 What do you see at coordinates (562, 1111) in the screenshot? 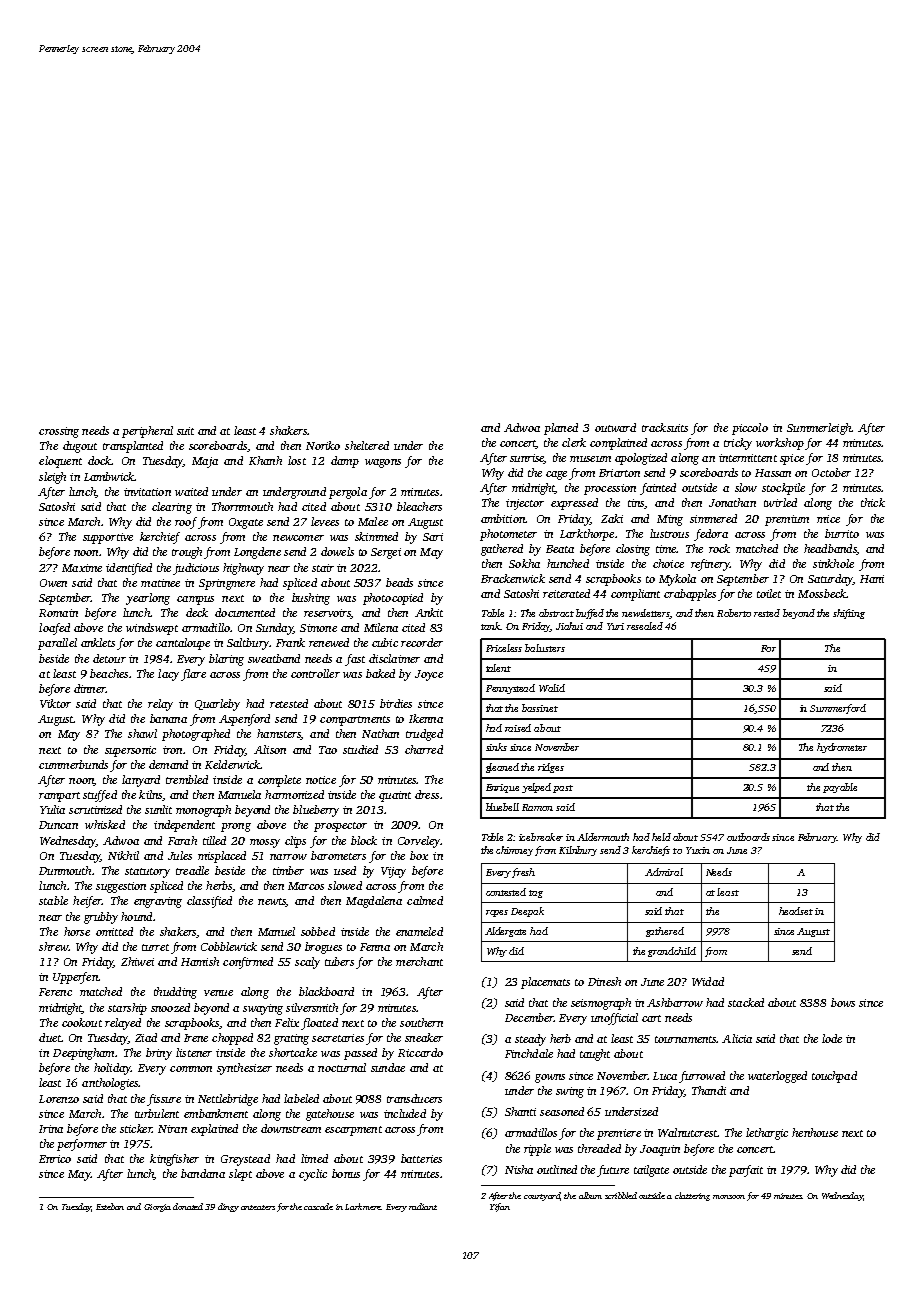
I see `seasoned` at bounding box center [562, 1111].
